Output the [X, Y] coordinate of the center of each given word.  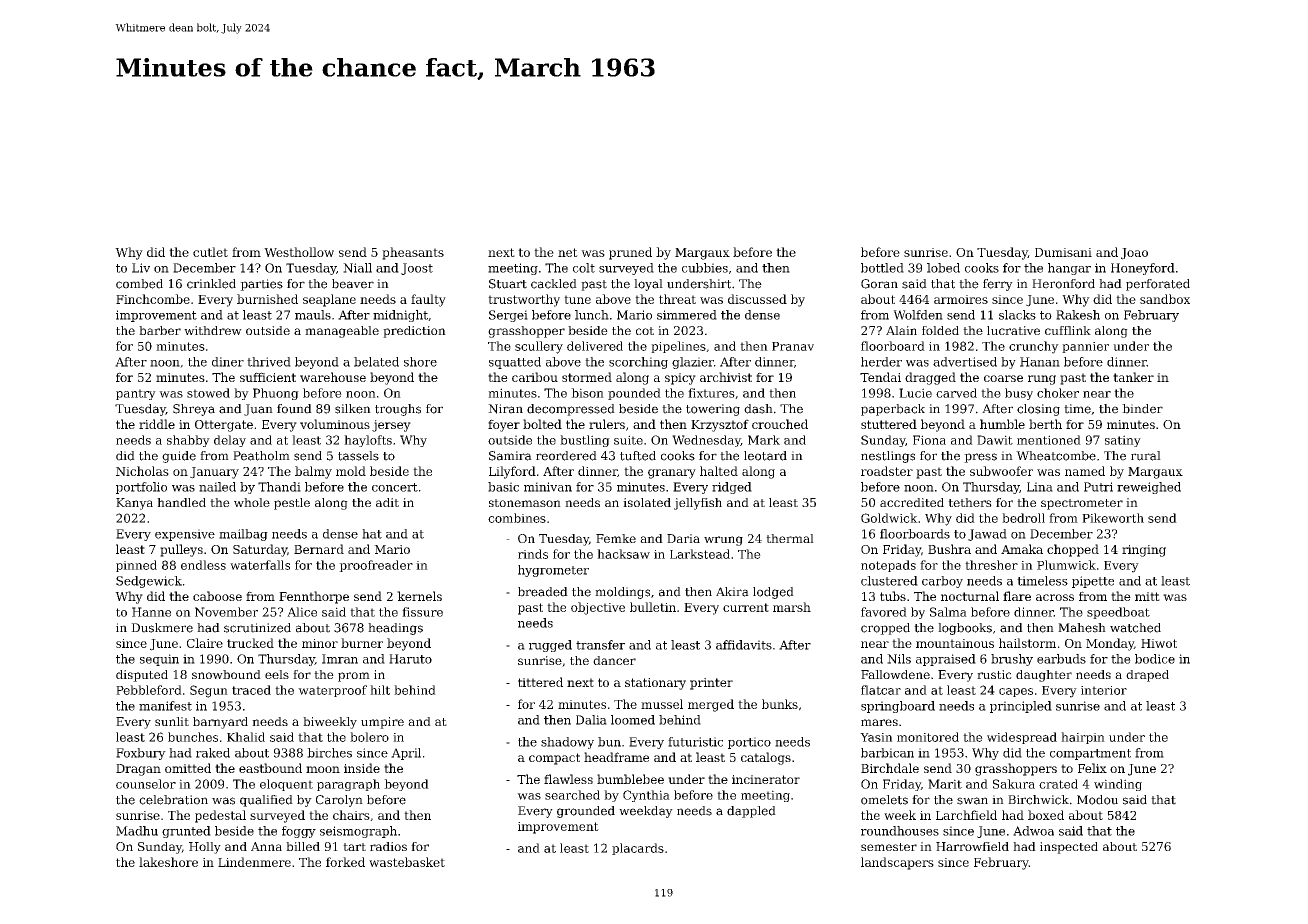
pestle [292, 504]
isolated [647, 502]
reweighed [1149, 488]
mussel [662, 704]
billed [303, 846]
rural [1146, 456]
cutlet [210, 252]
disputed [142, 676]
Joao [1134, 254]
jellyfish [698, 504]
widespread [1022, 738]
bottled [882, 268]
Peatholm [261, 456]
